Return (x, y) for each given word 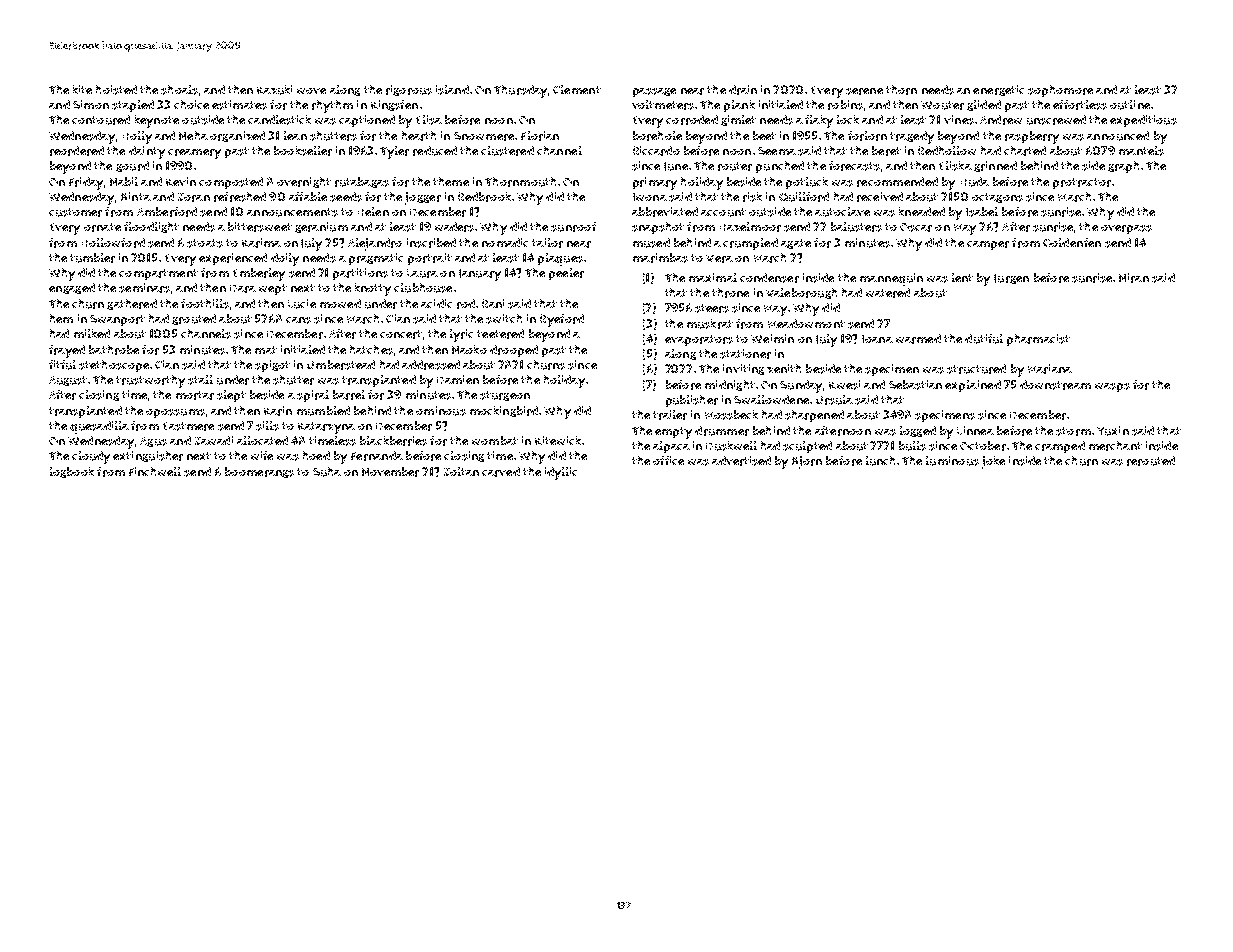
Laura (422, 273)
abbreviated (665, 212)
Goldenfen (1072, 242)
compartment (158, 274)
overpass (1126, 229)
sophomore (1060, 91)
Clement (577, 89)
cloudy (91, 457)
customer (75, 212)
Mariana (1050, 369)
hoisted (116, 90)
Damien (458, 379)
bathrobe (114, 350)
